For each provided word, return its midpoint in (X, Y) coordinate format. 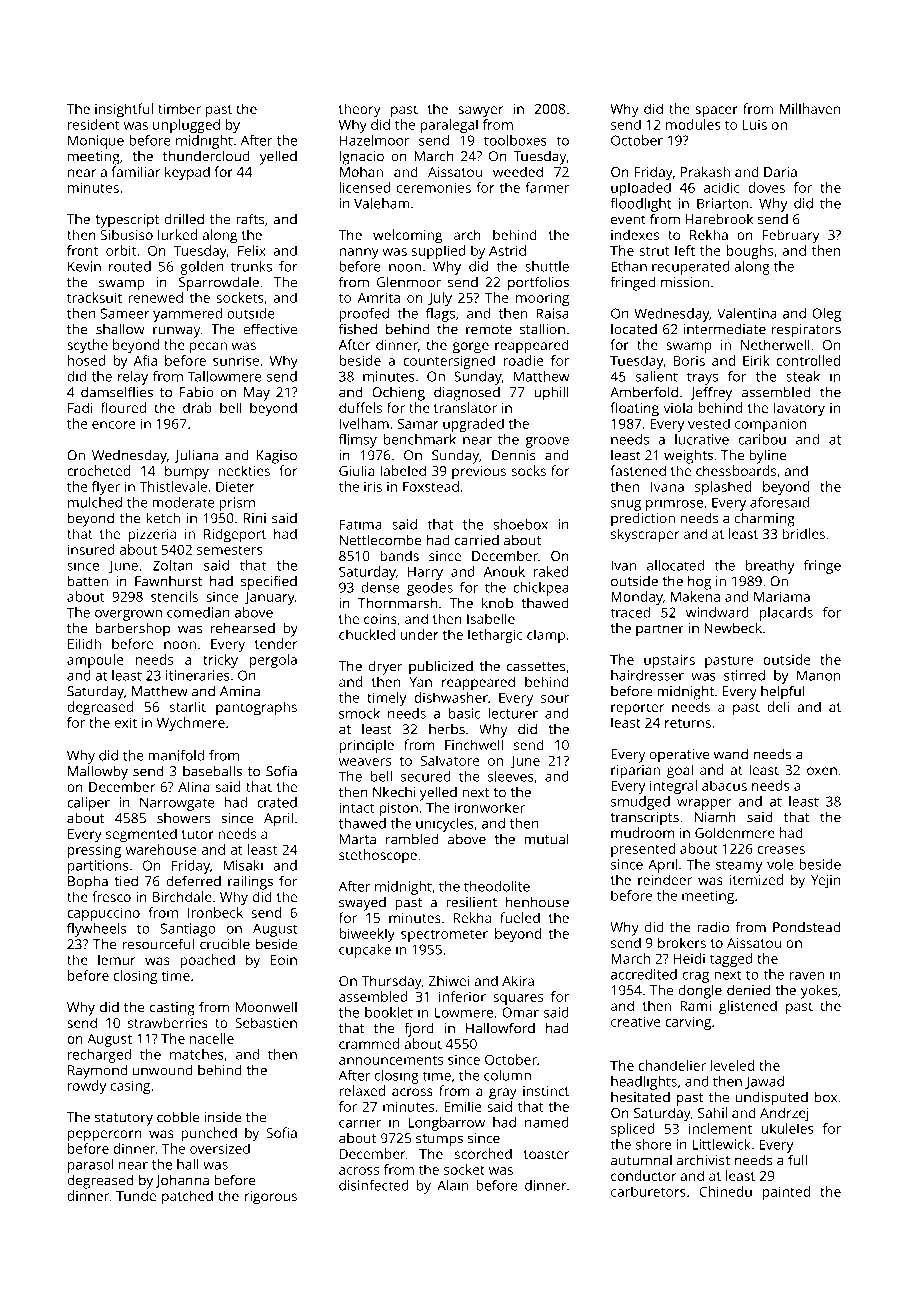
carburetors (648, 1191)
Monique (96, 142)
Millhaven (810, 108)
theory (360, 110)
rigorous (271, 1198)
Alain (452, 1185)
